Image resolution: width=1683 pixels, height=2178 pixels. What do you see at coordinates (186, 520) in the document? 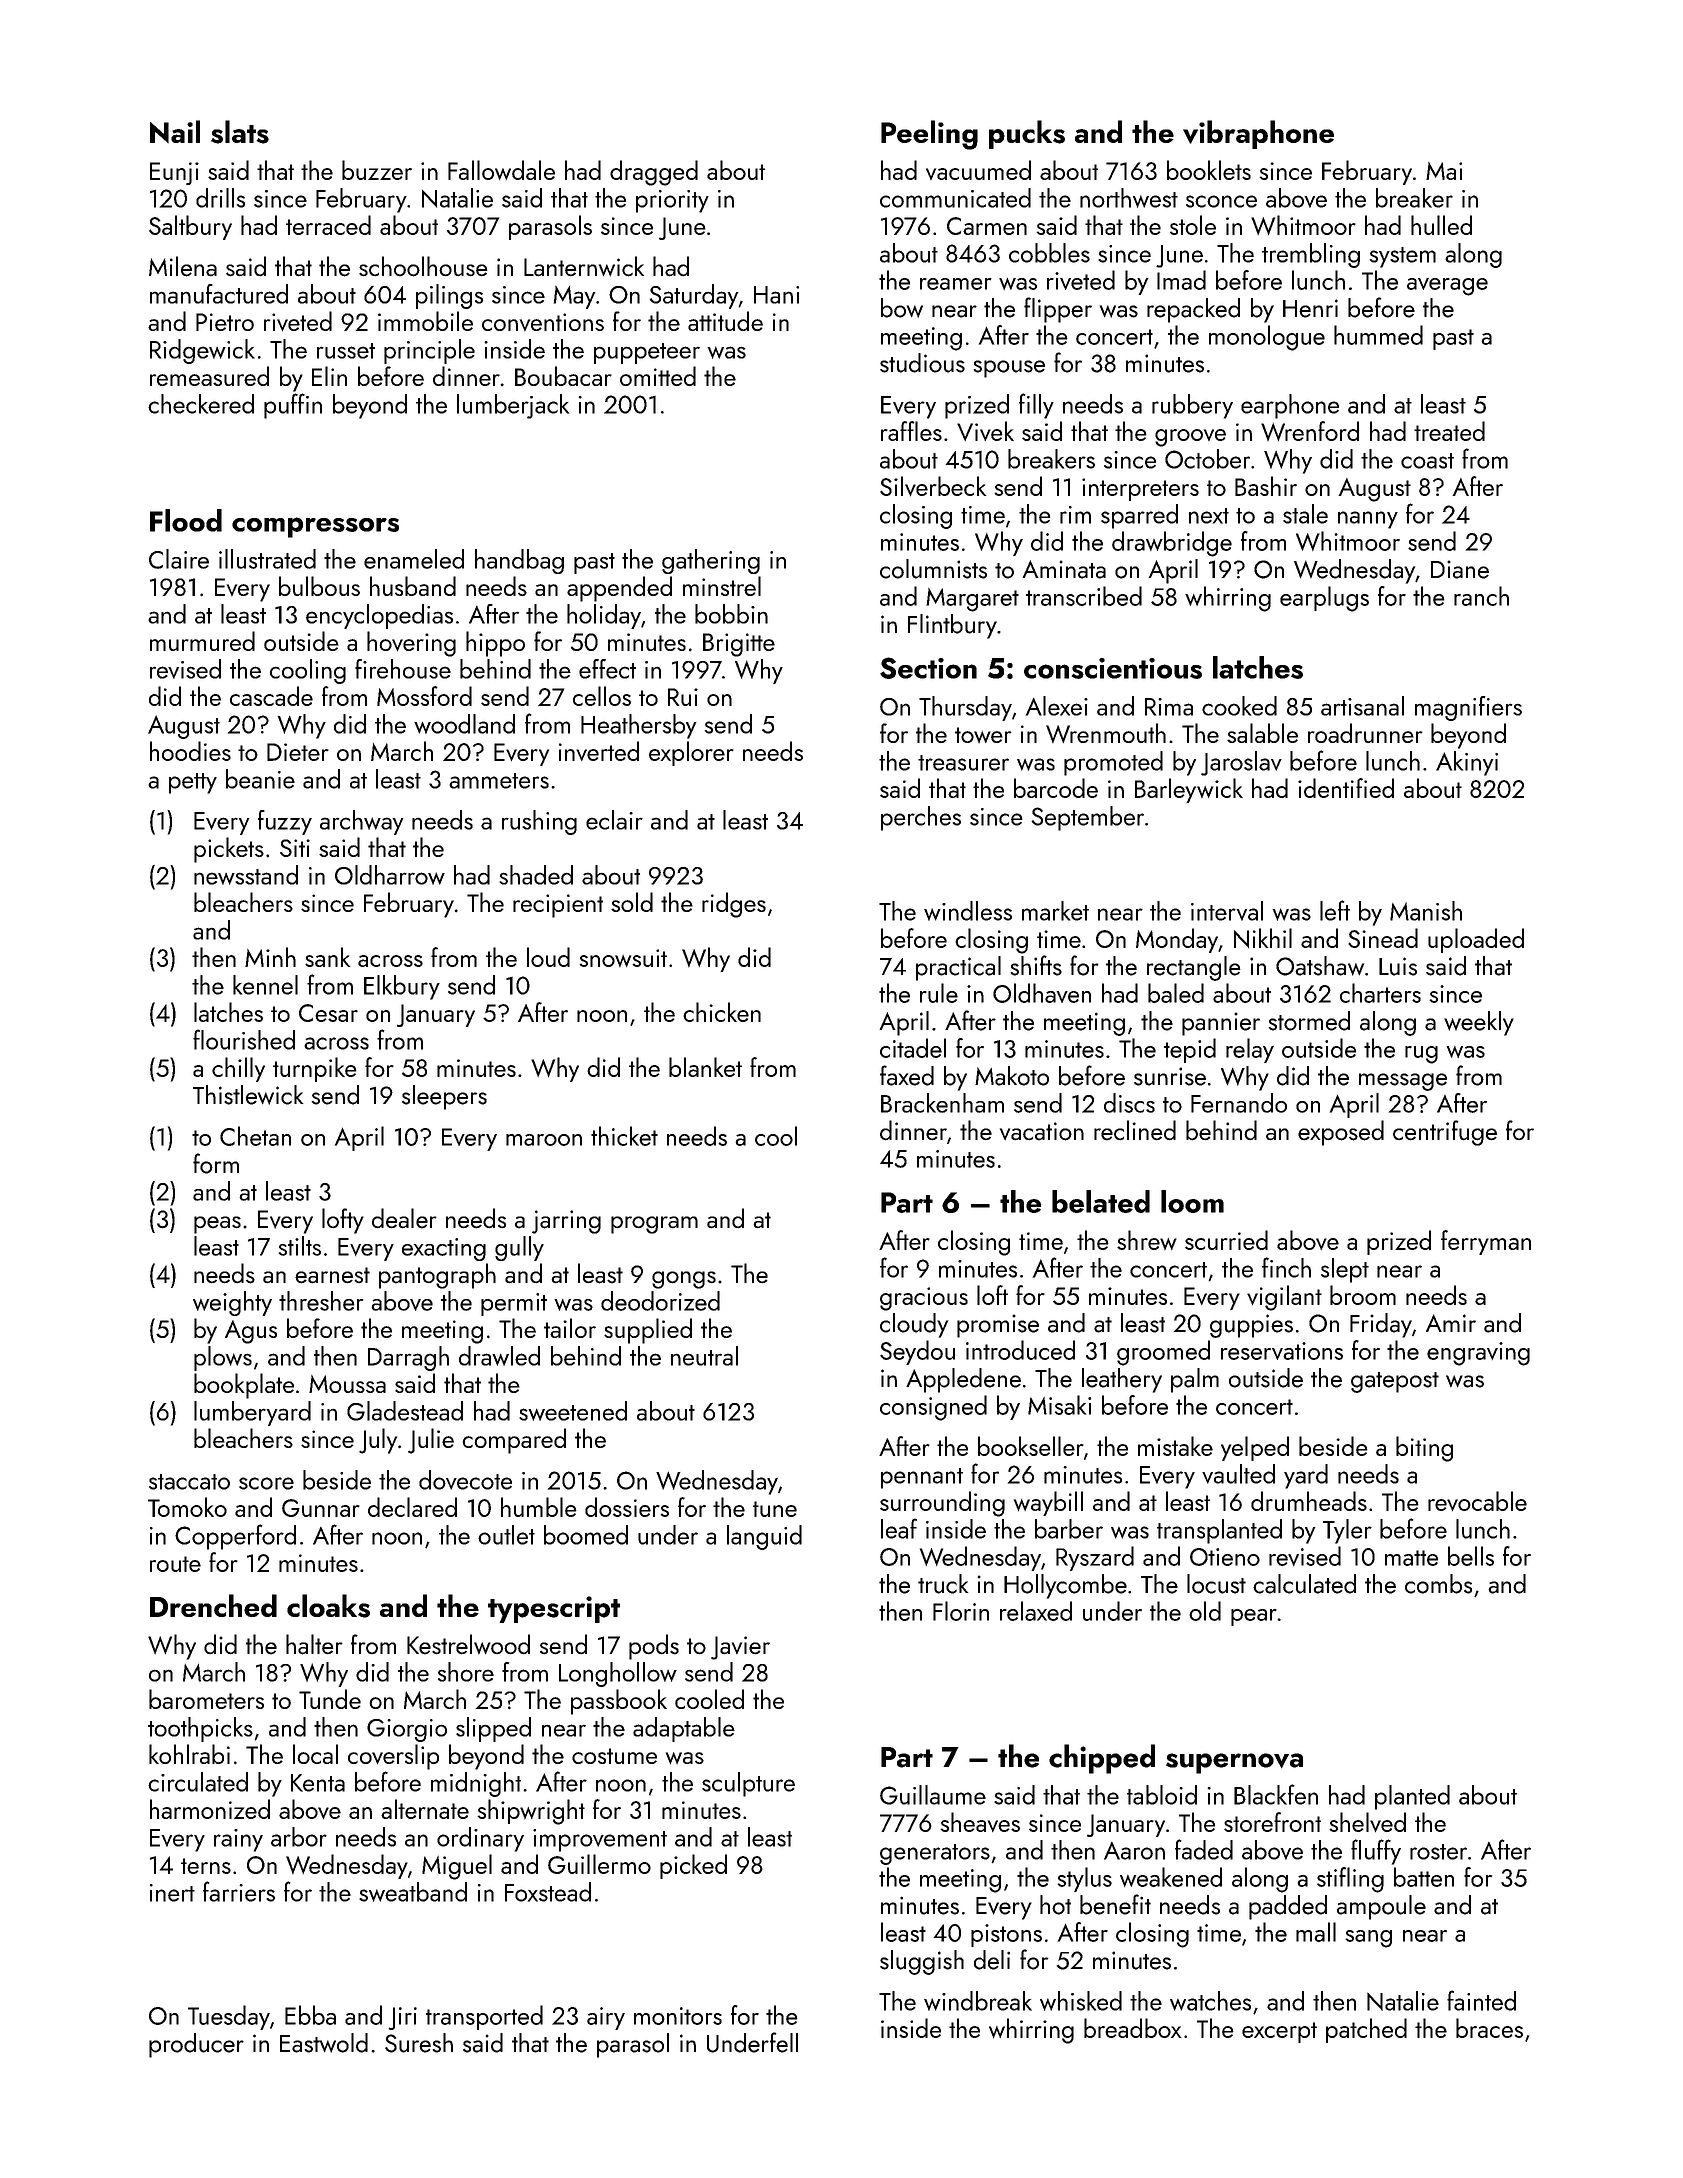
I see `Flood` at bounding box center [186, 520].
